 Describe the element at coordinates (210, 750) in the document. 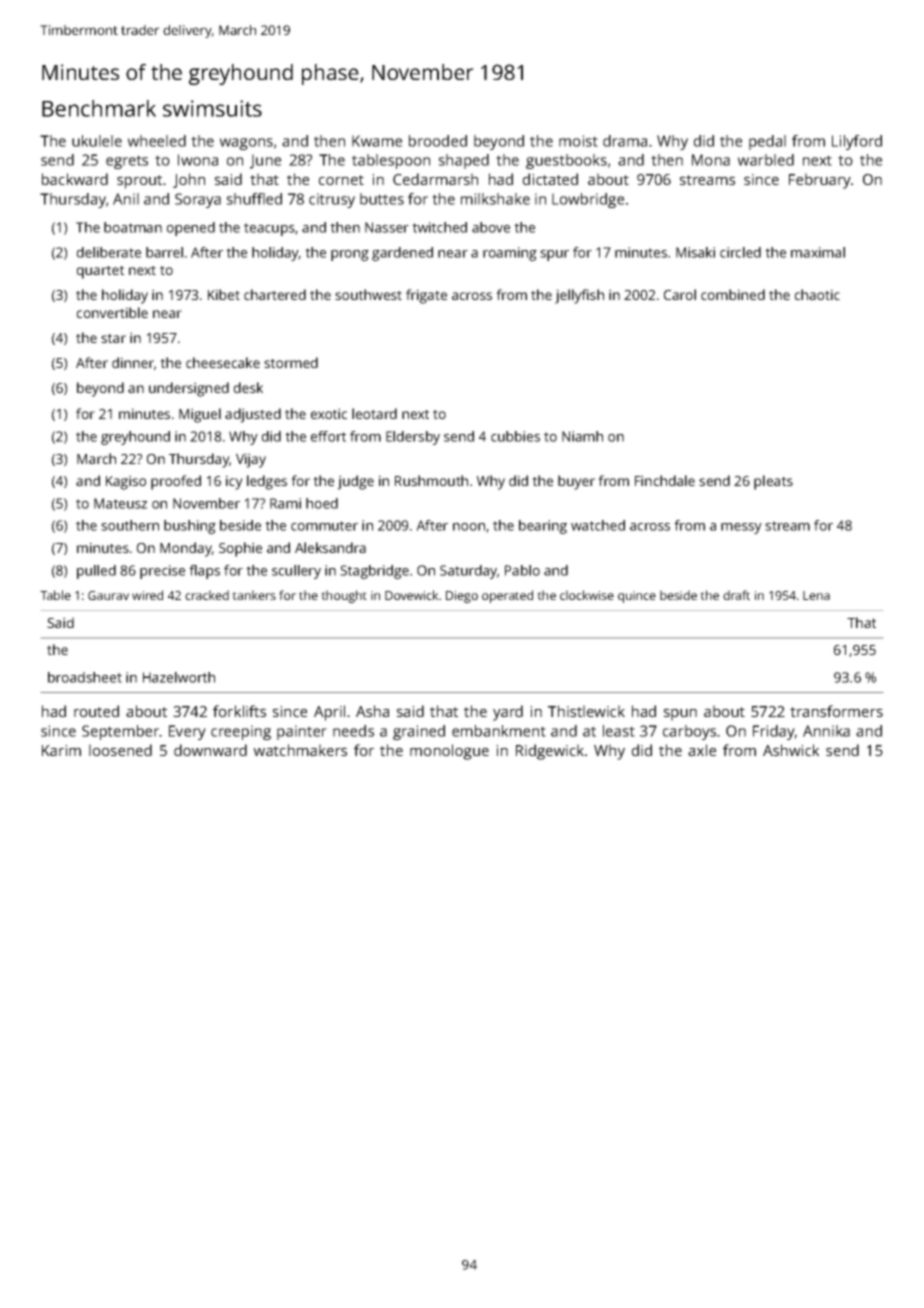

I see `downward` at that location.
